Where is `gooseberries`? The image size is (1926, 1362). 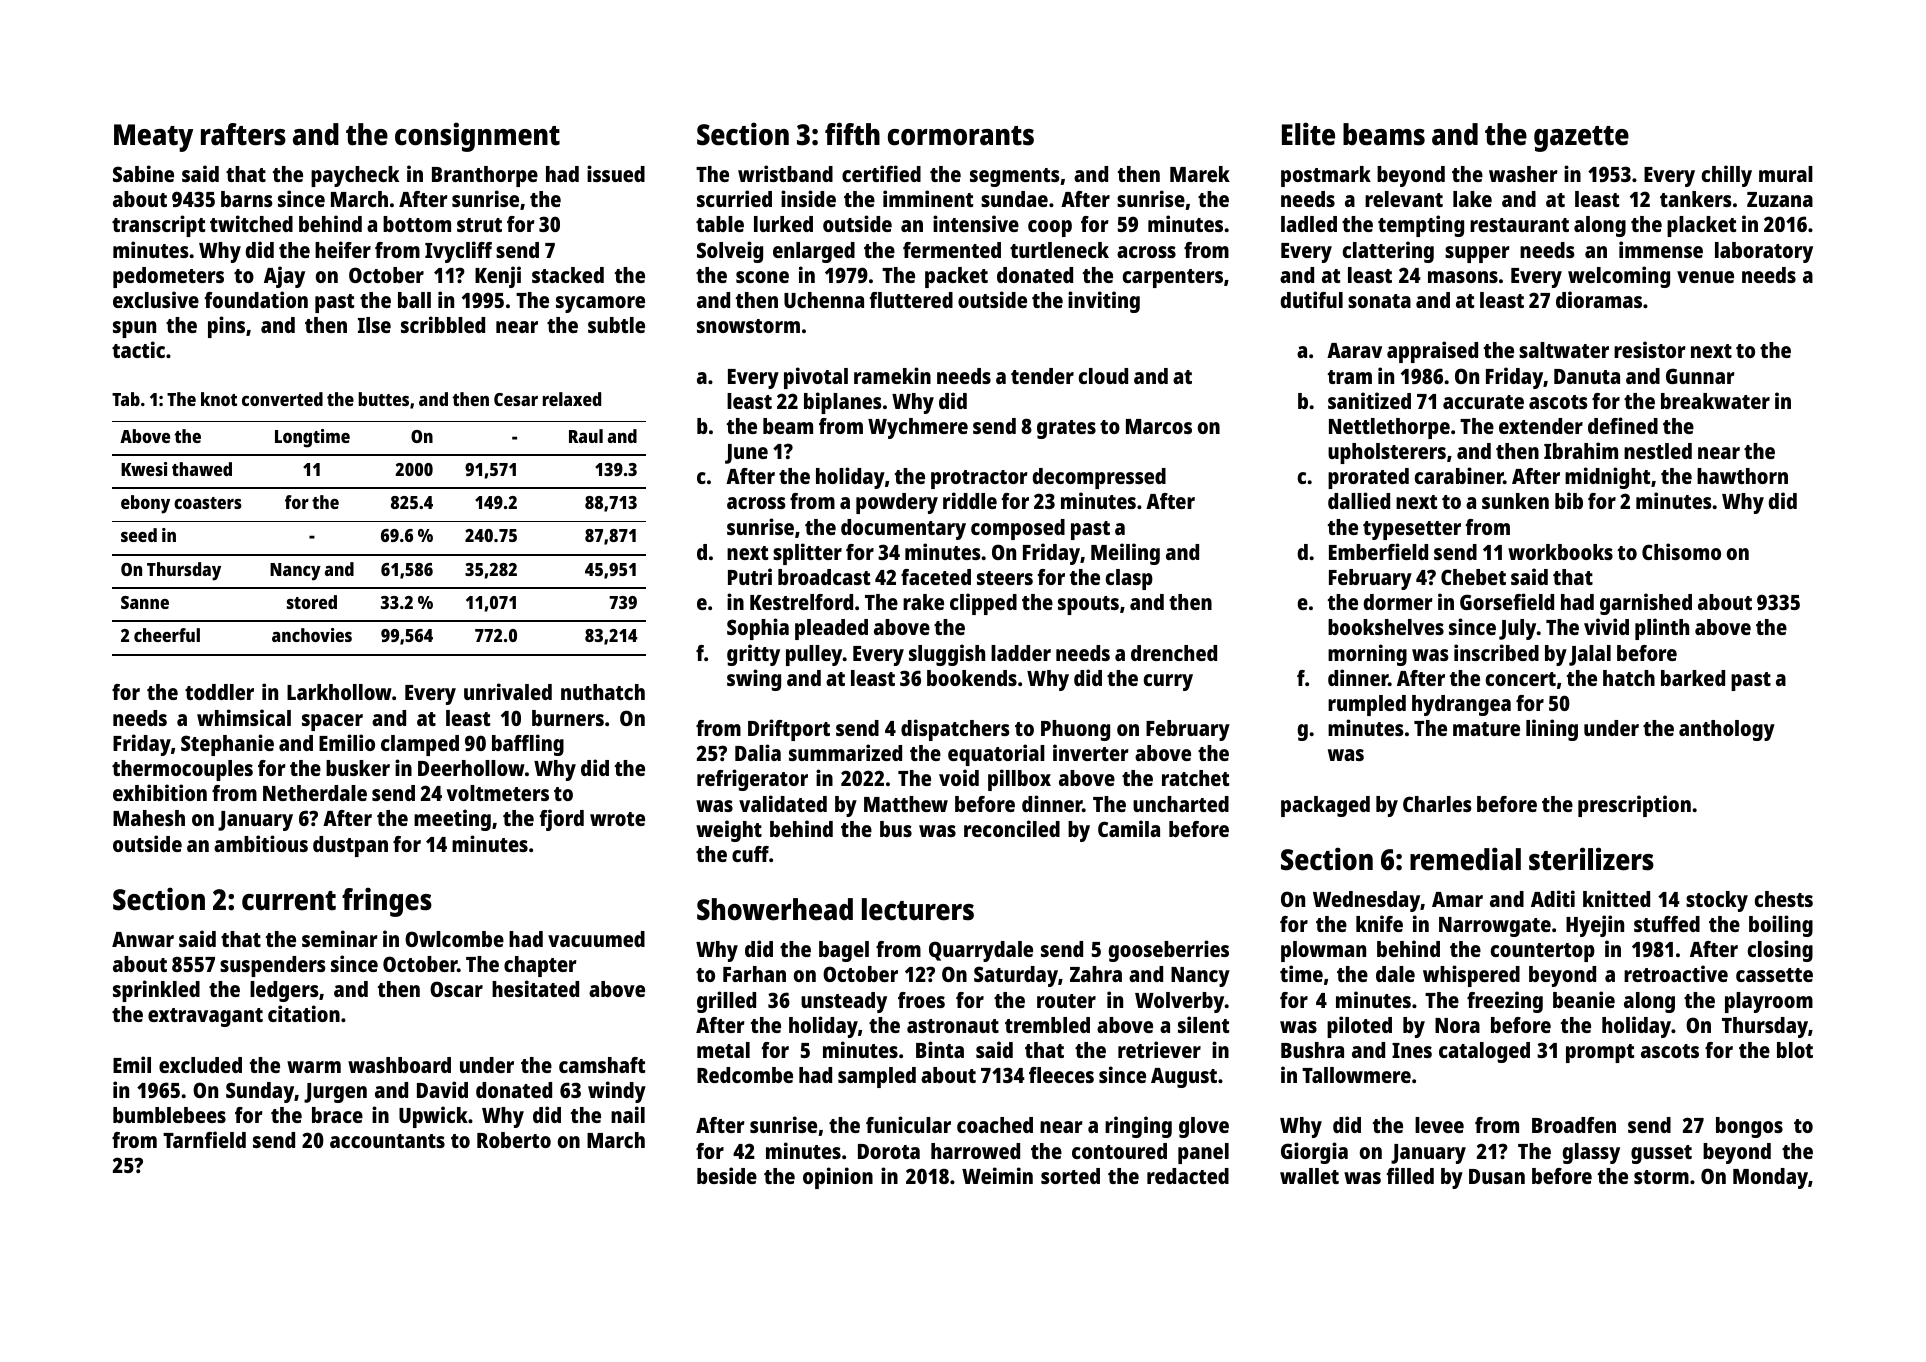
gooseberries is located at coordinates (1168, 951).
